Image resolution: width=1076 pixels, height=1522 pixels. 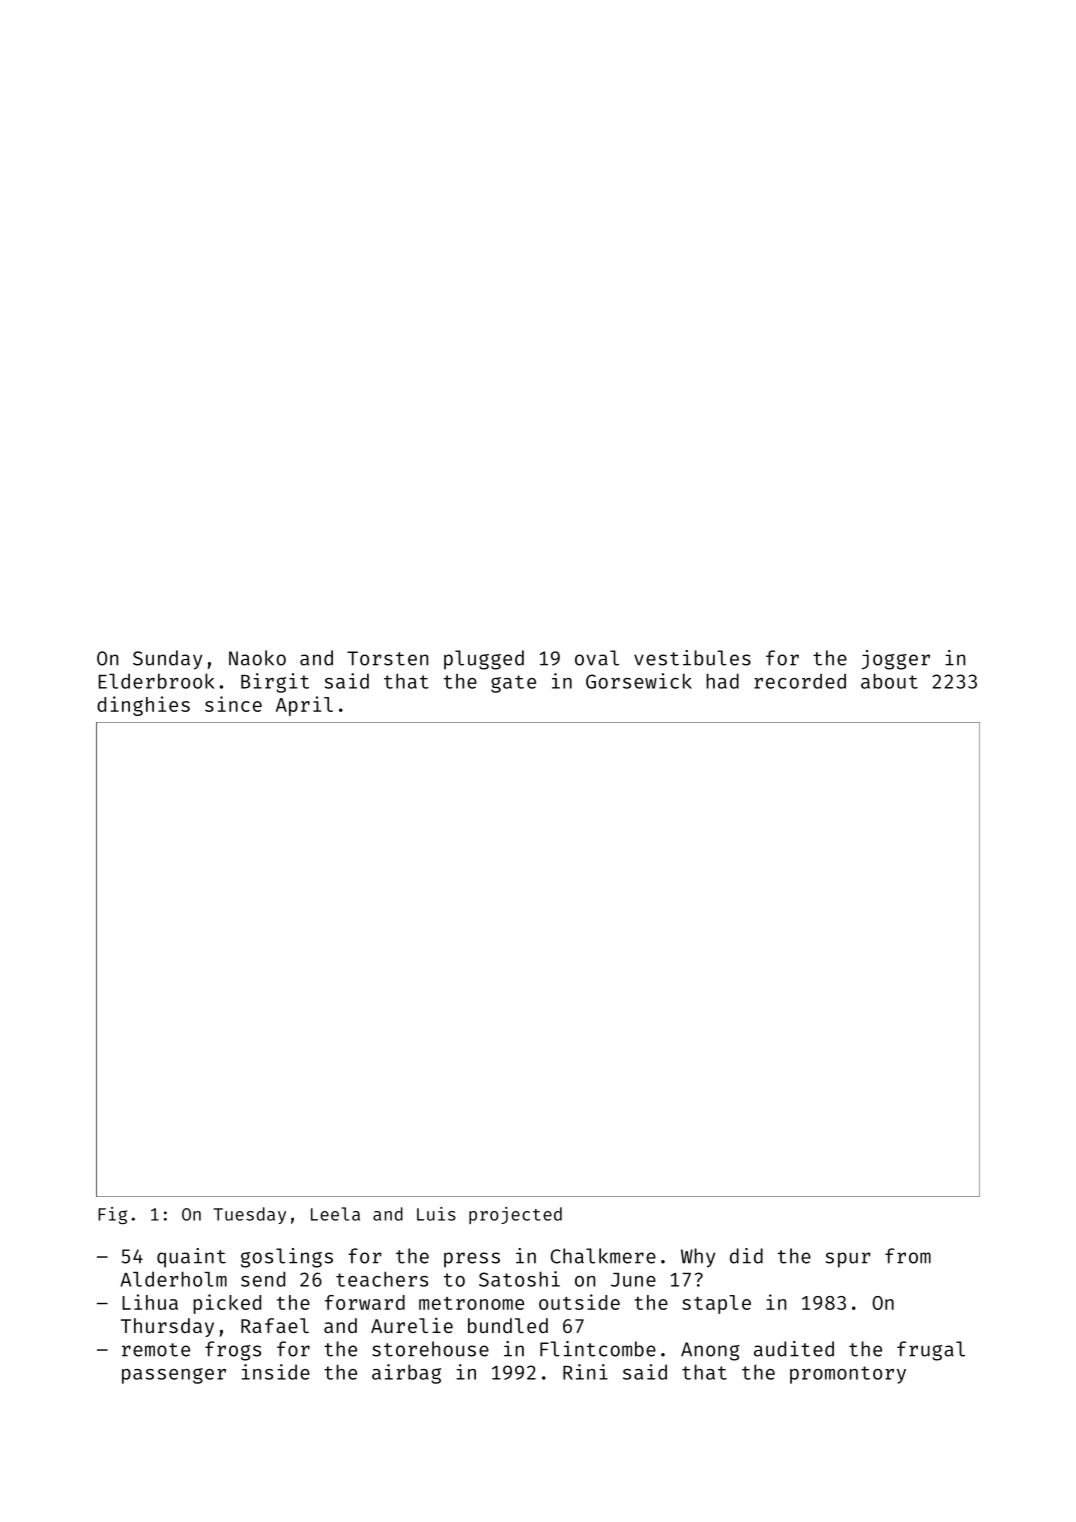 What do you see at coordinates (191, 1258) in the screenshot?
I see `quaint` at bounding box center [191, 1258].
